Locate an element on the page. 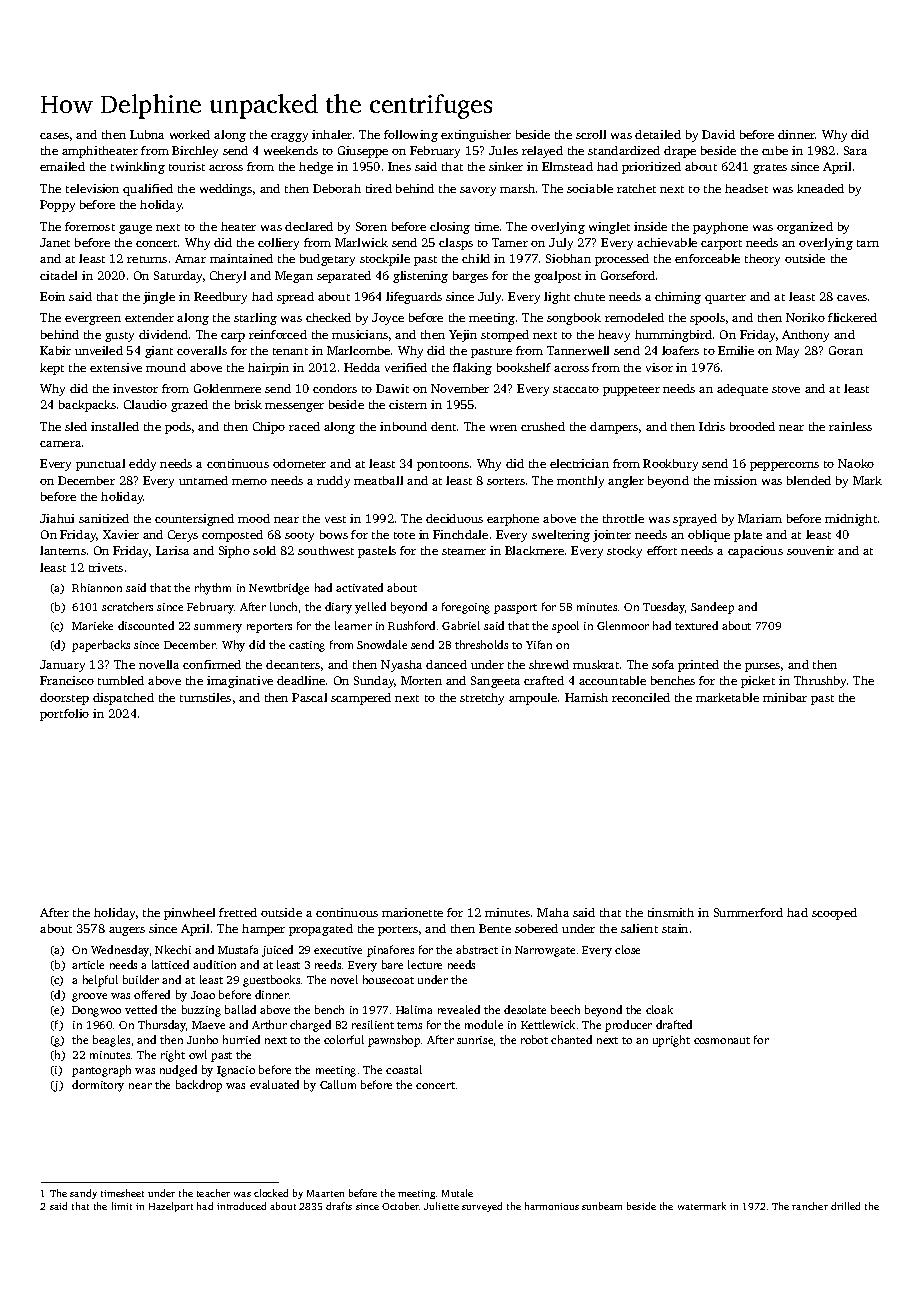  scroll is located at coordinates (591, 134).
